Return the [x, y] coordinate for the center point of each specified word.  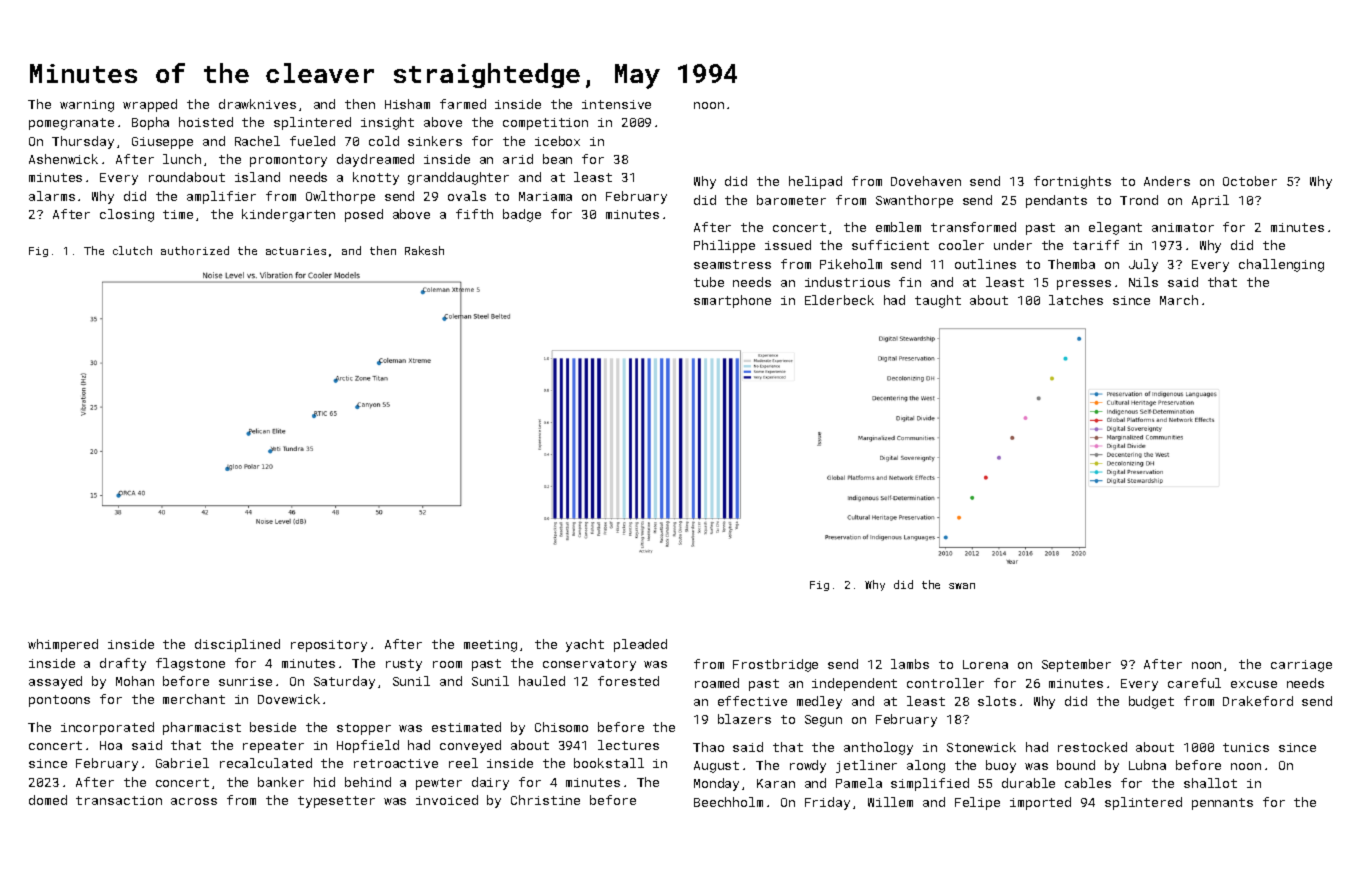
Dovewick [289, 699]
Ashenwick [63, 159]
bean [557, 159]
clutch [132, 250]
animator [1183, 227]
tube [709, 282]
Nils [1143, 282]
